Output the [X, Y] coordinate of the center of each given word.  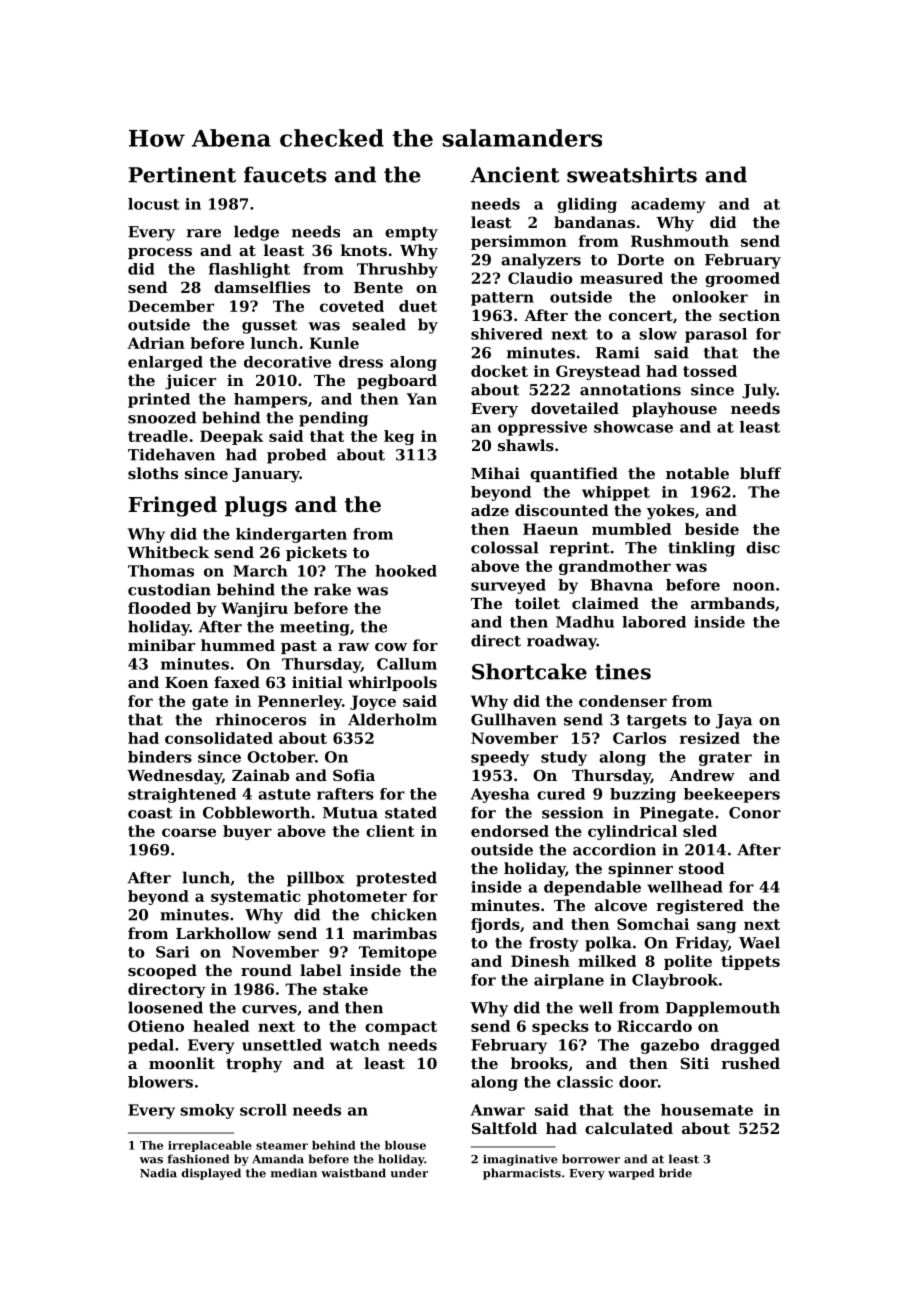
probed [296, 456]
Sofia [354, 775]
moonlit [182, 1063]
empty [411, 234]
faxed [237, 682]
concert [641, 315]
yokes [670, 512]
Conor [755, 813]
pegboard [397, 382]
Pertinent [182, 174]
